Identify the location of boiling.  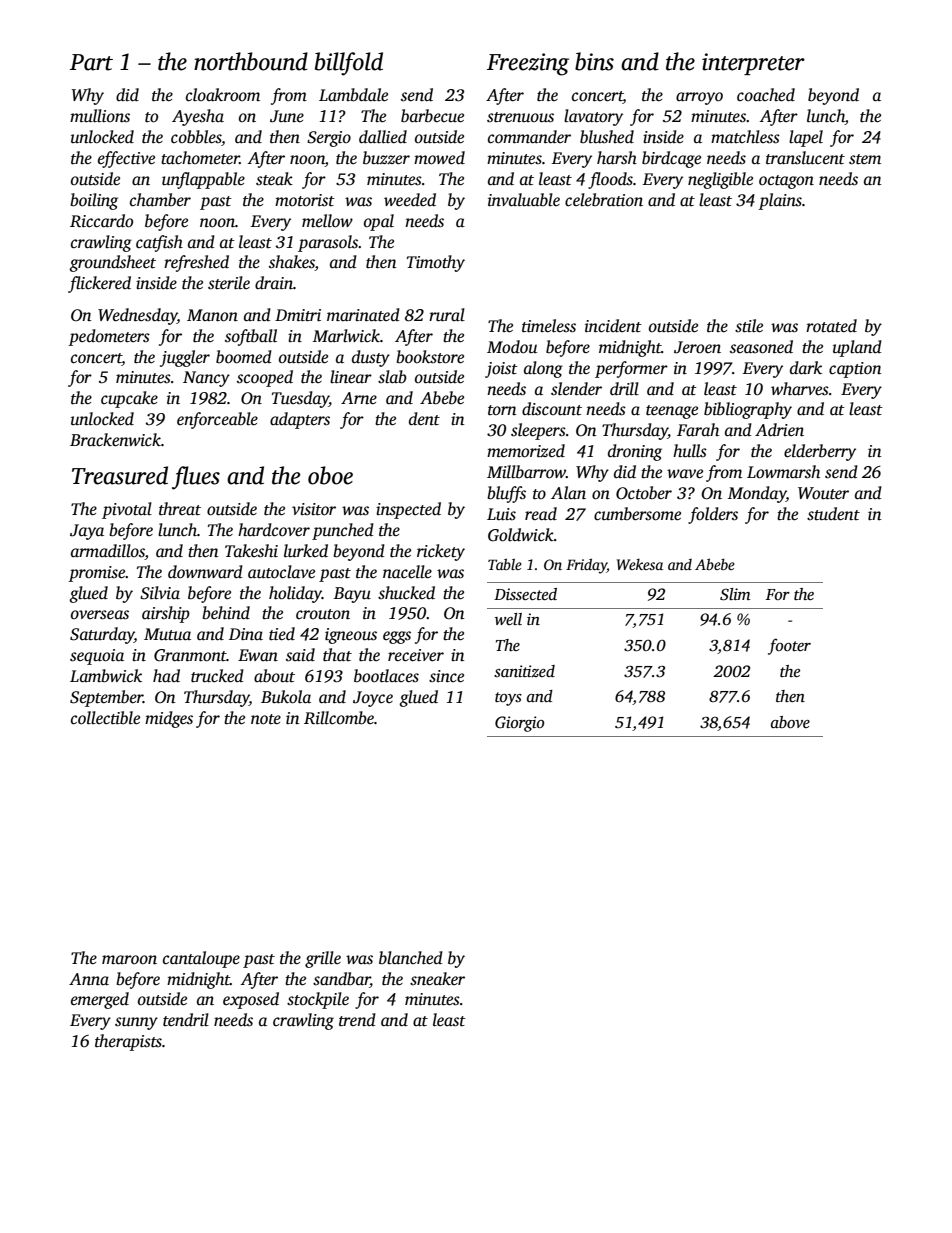
(94, 201).
